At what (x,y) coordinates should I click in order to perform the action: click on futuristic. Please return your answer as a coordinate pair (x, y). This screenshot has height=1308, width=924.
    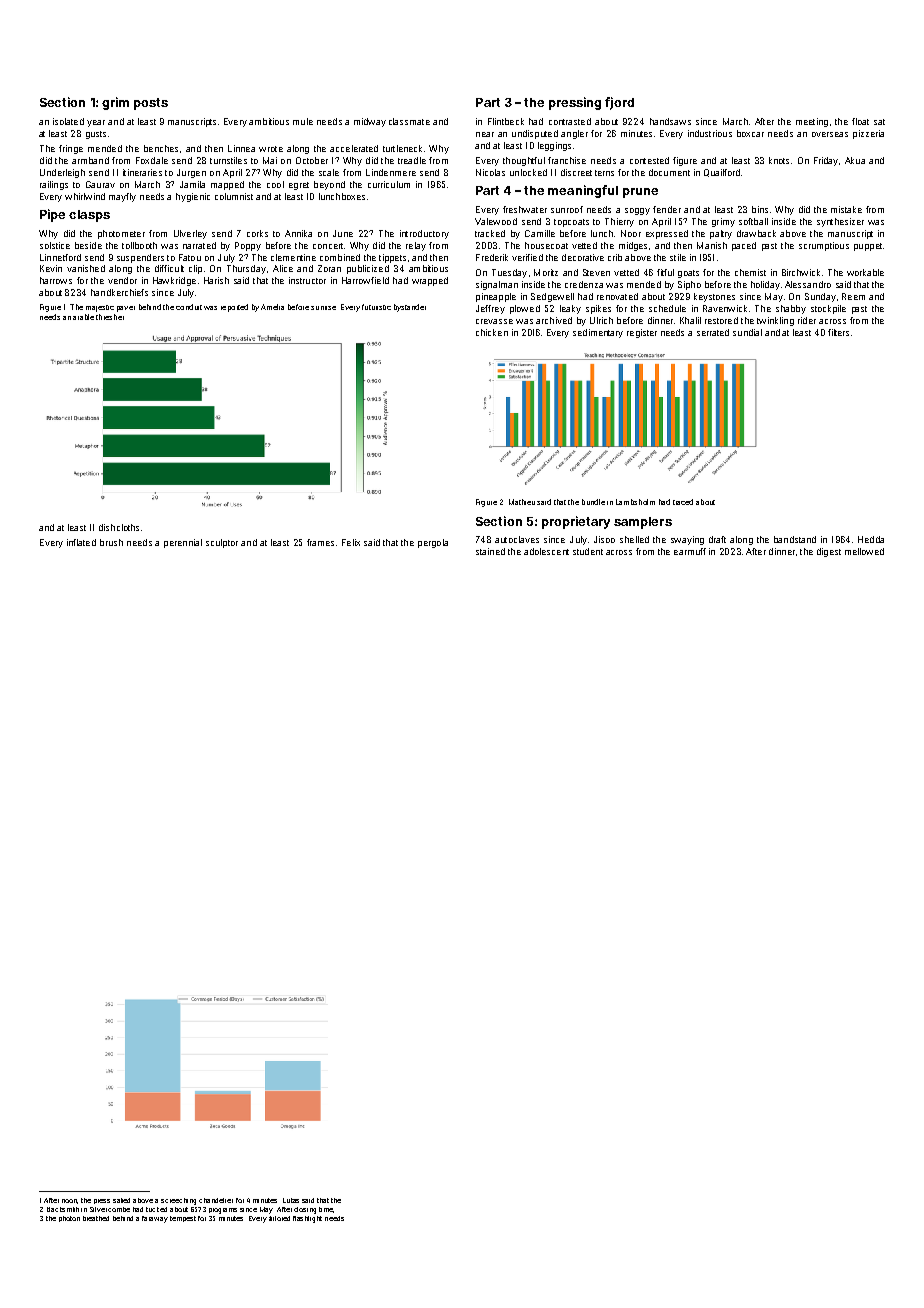
    Looking at the image, I should click on (376, 307).
